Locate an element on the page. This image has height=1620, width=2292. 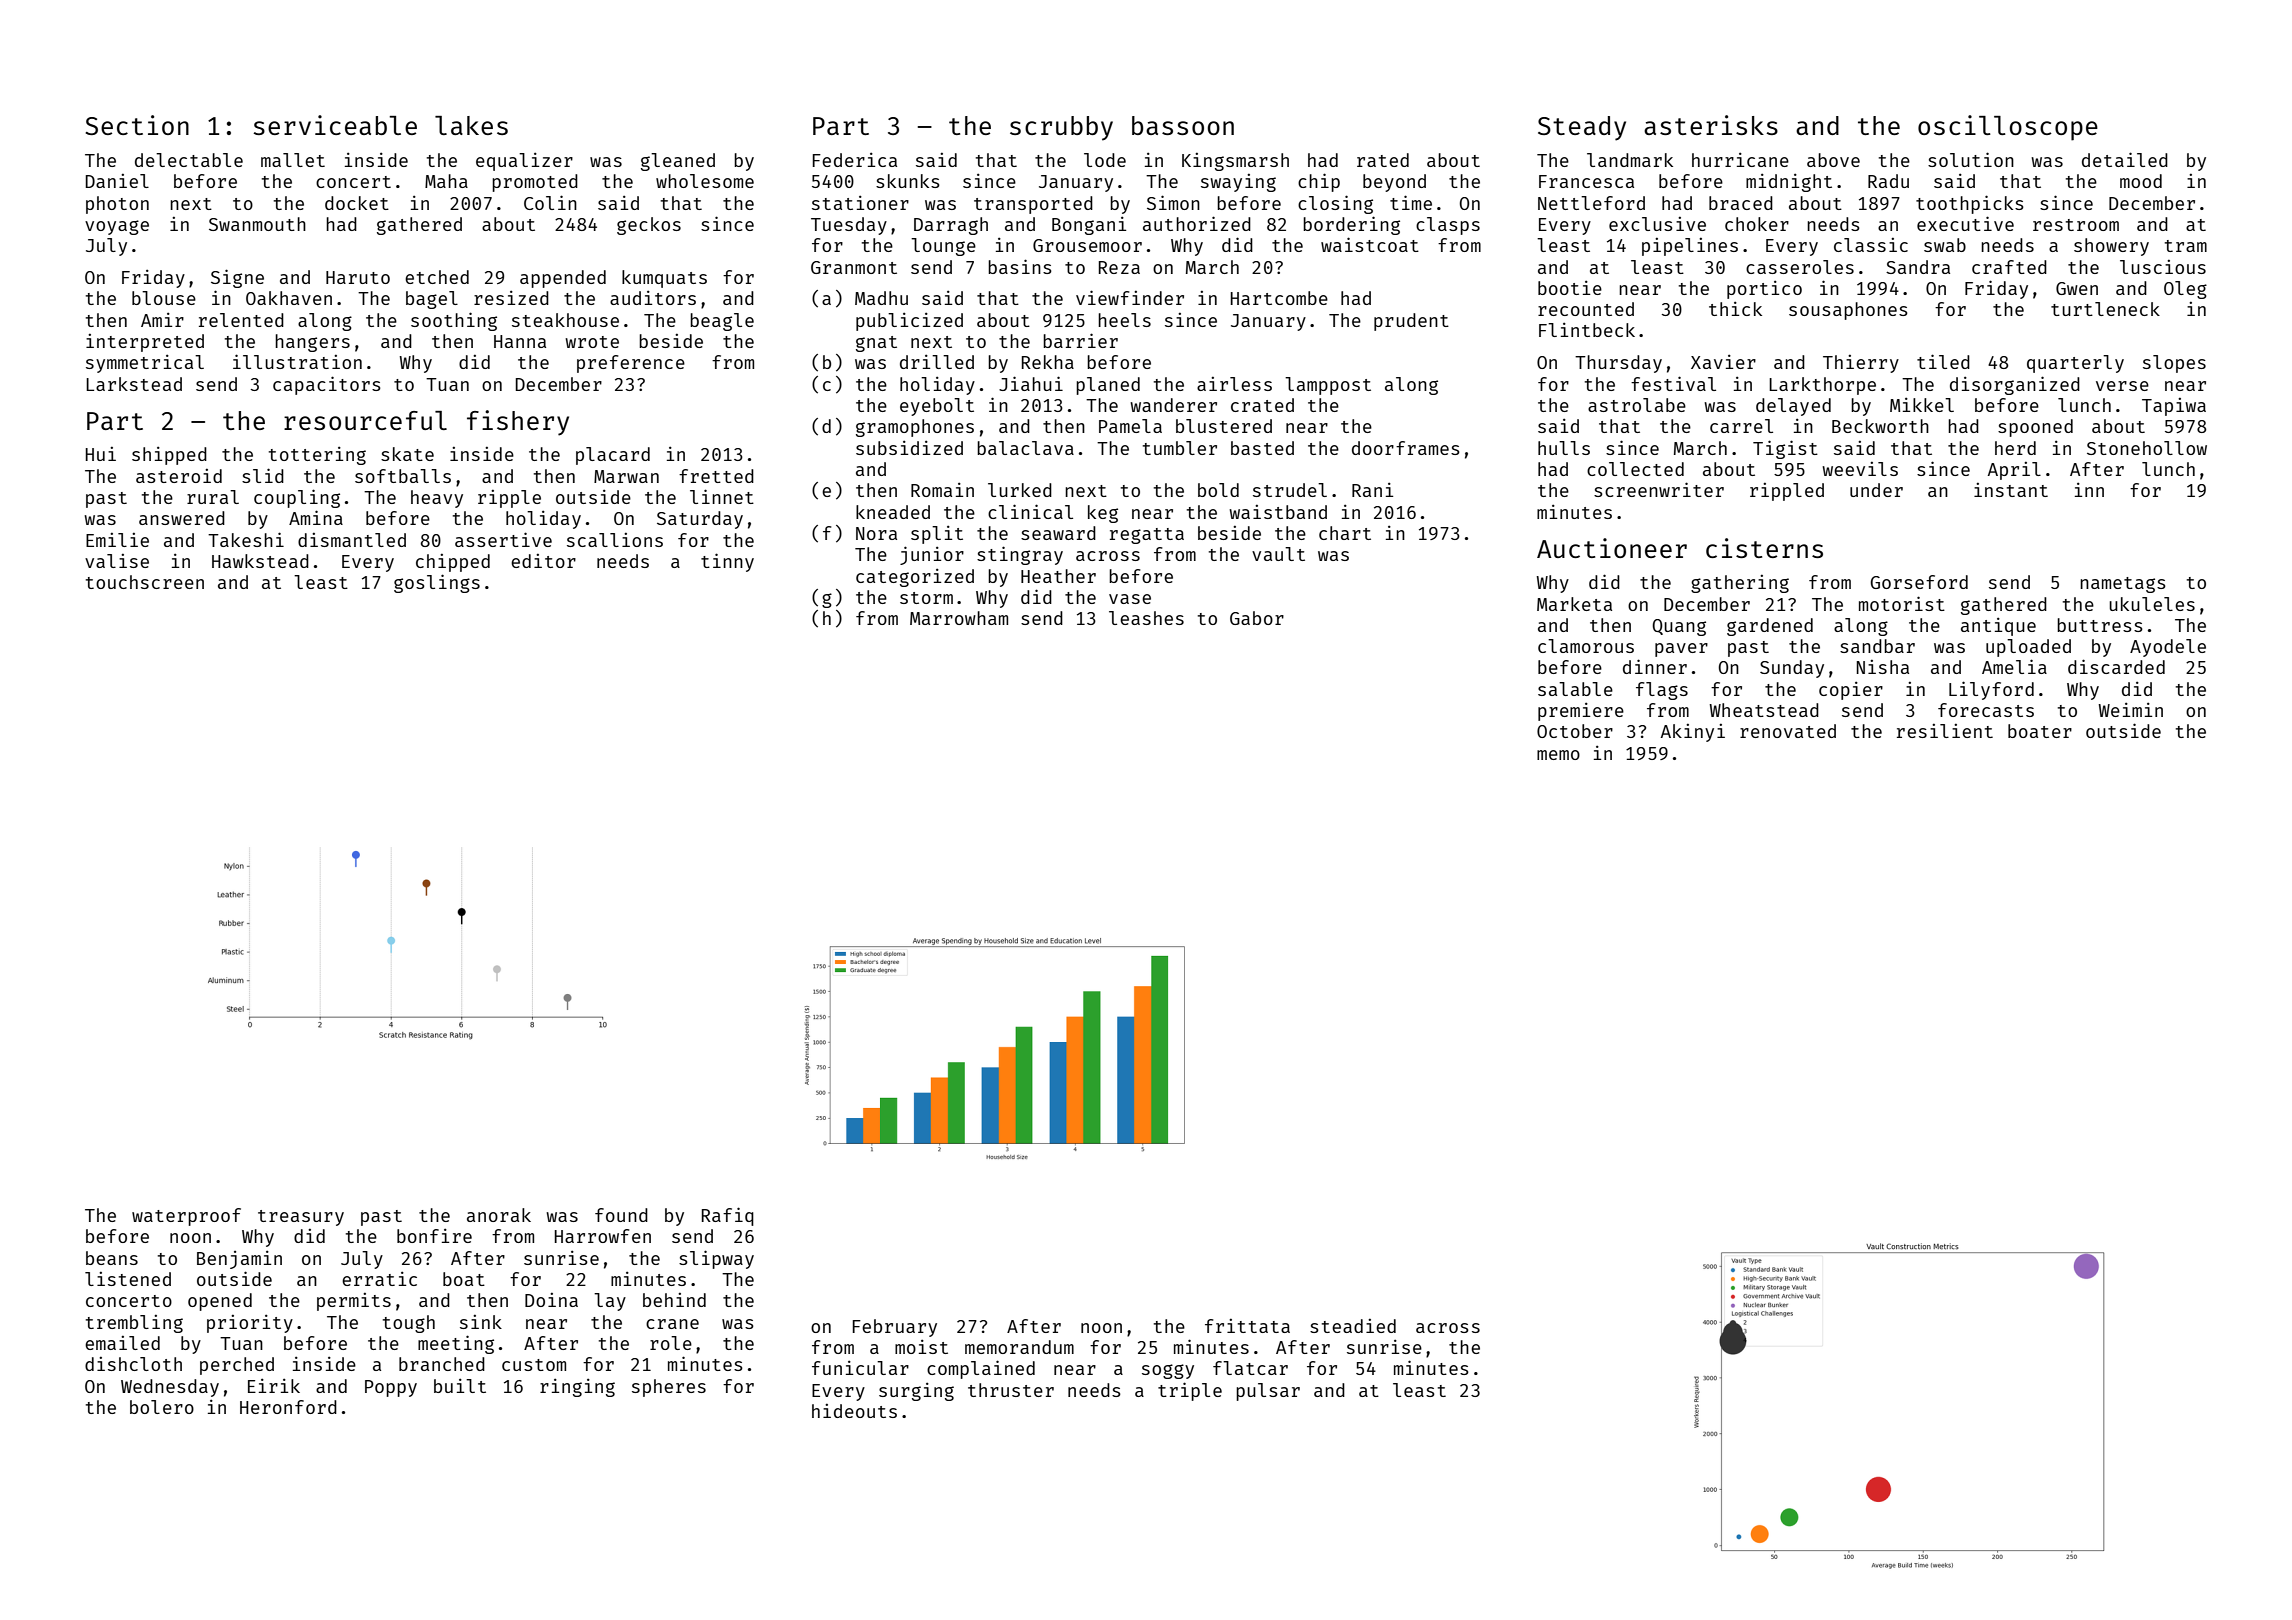
herd is located at coordinates (2015, 448).
